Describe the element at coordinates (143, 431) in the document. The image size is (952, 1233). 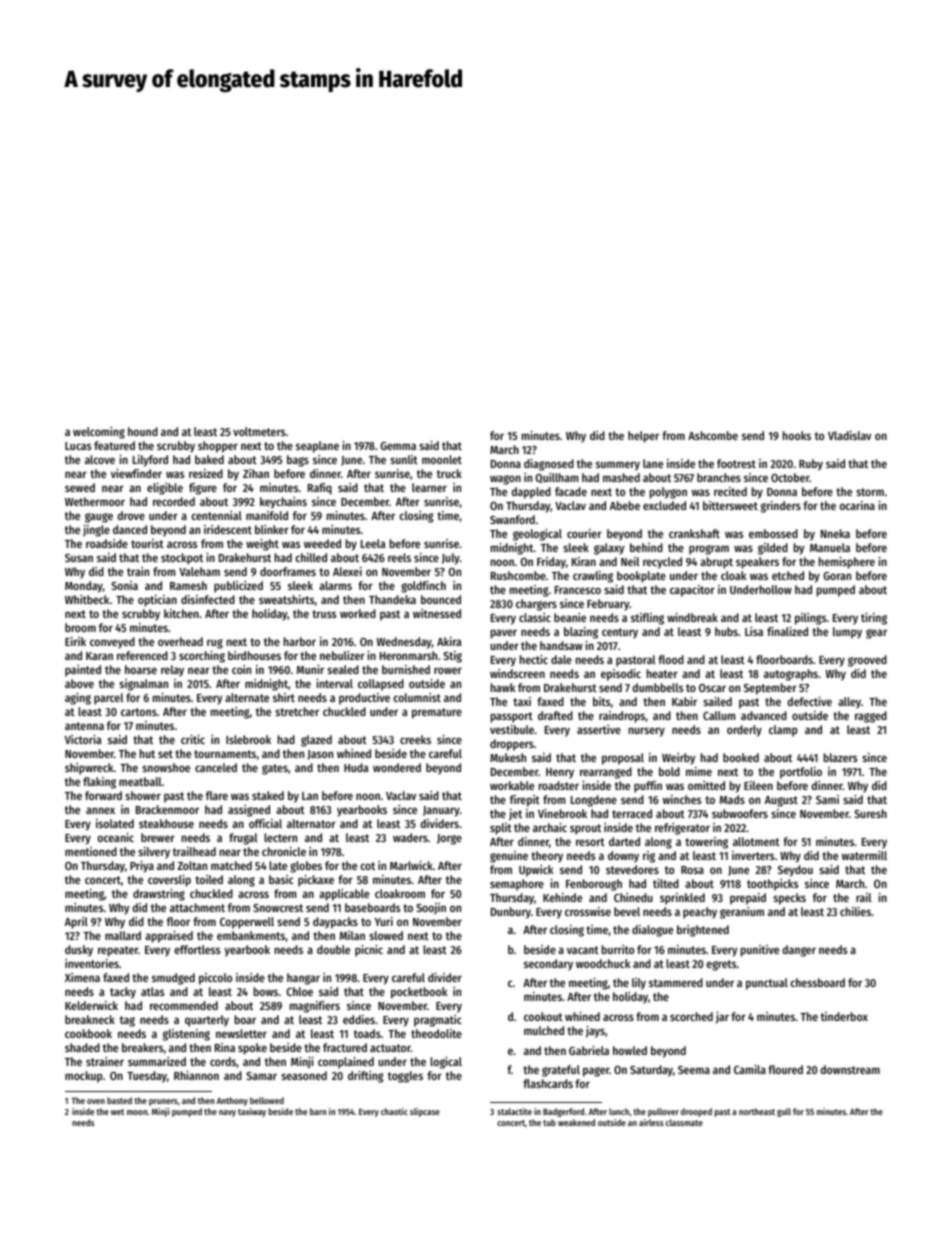
I see `hound` at that location.
